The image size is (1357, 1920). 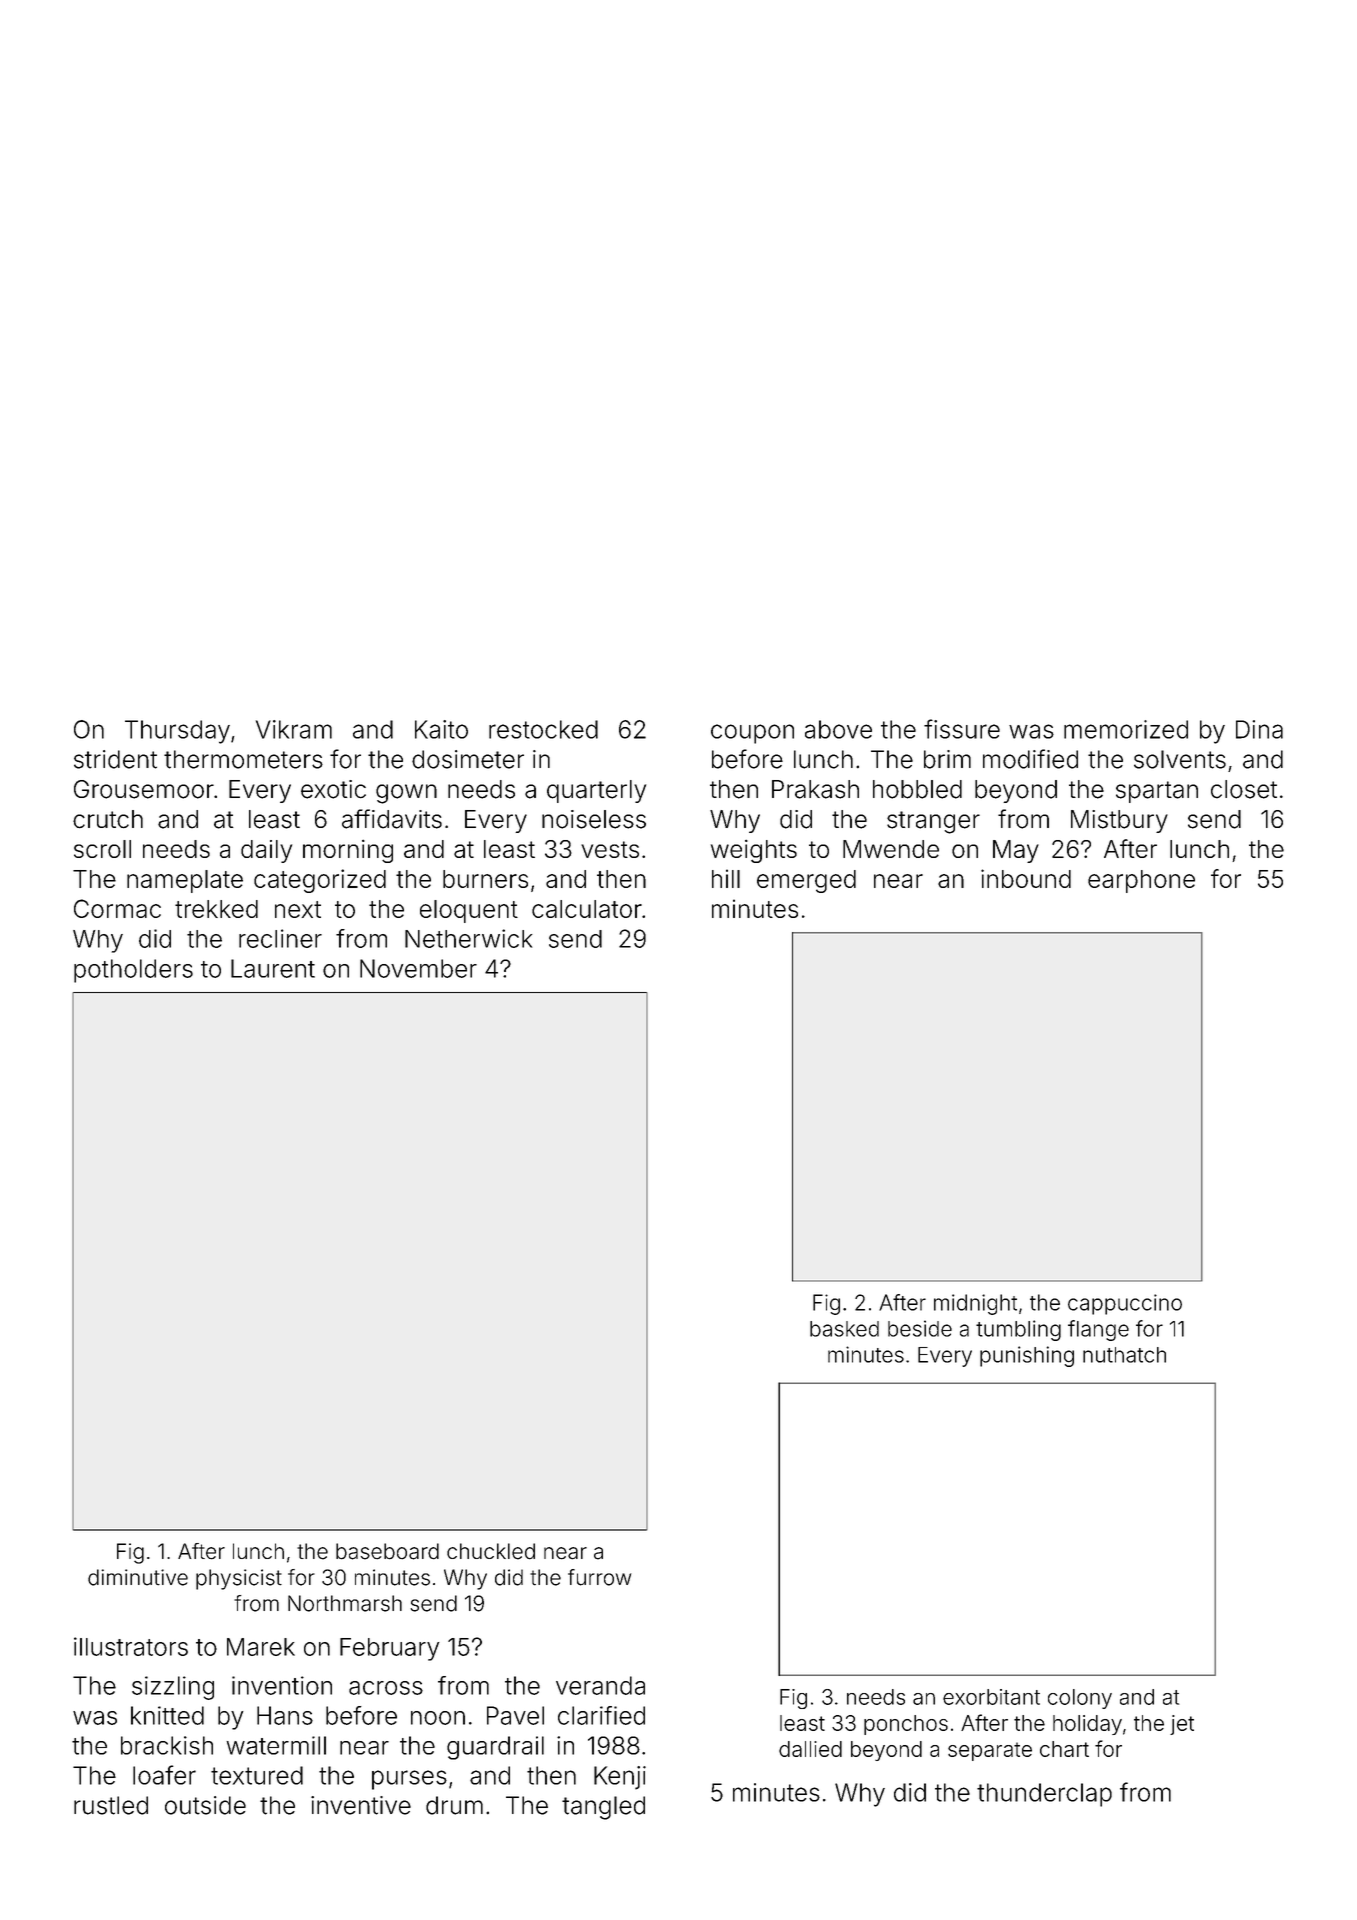 I want to click on vests, so click(x=610, y=849).
